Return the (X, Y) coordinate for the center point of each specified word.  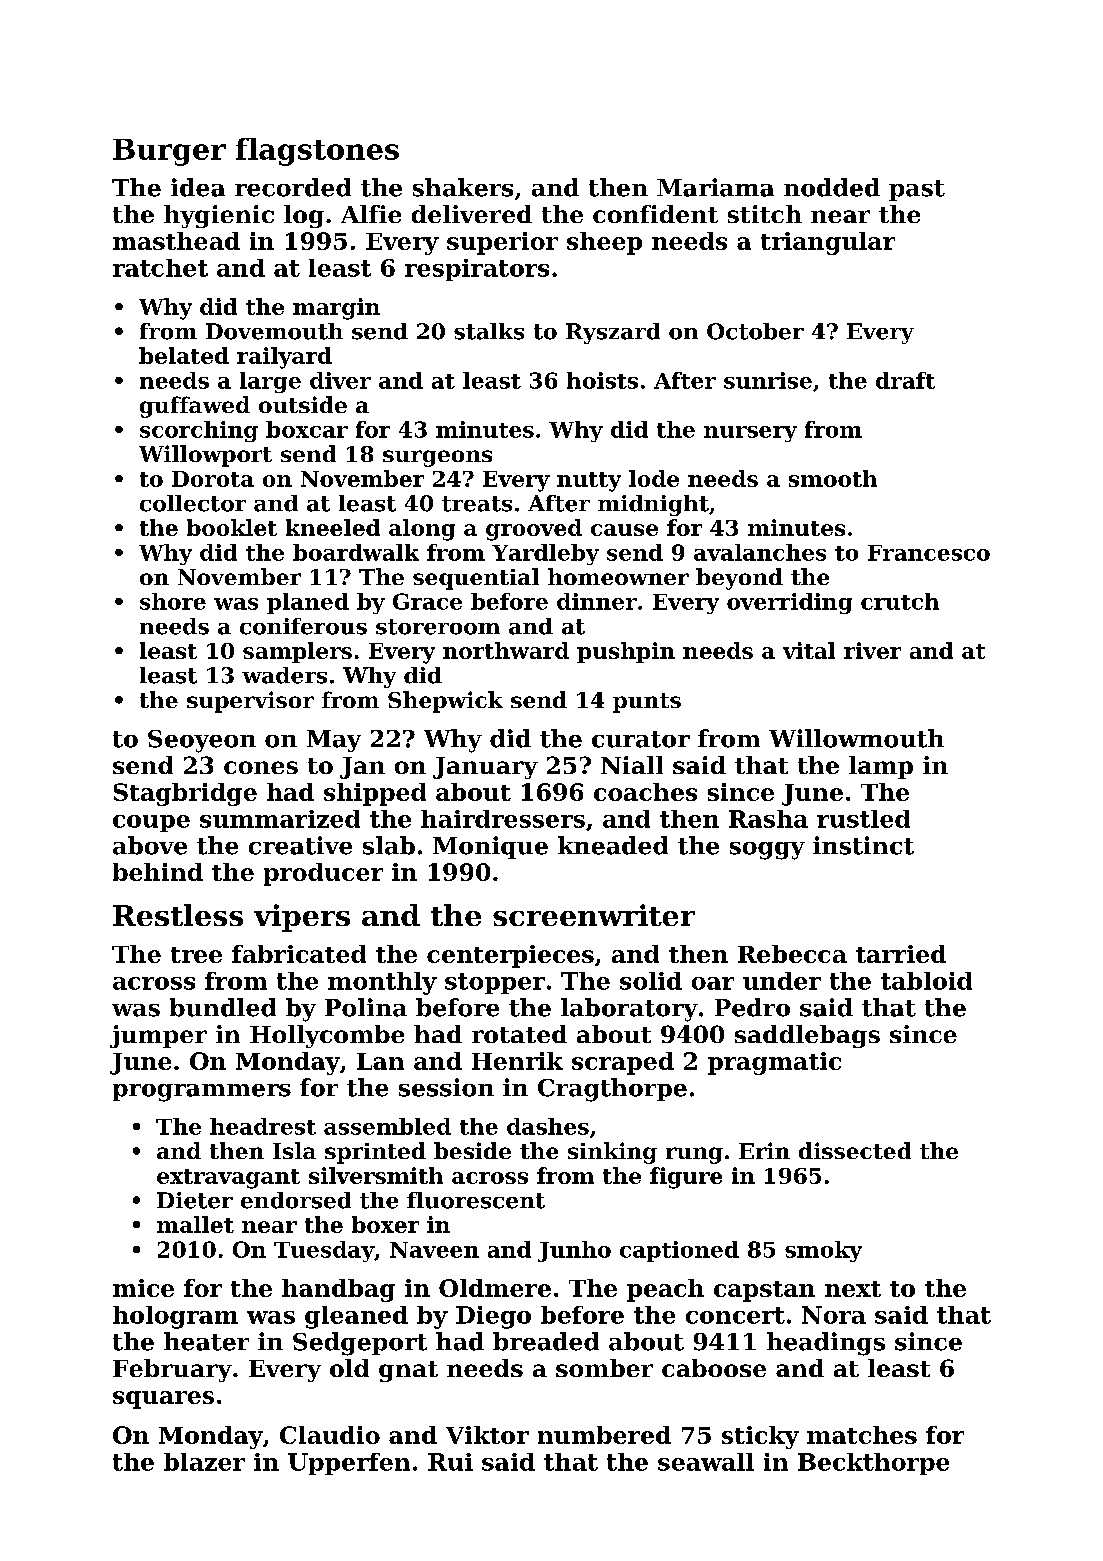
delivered (472, 214)
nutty (589, 482)
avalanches (760, 552)
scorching (199, 431)
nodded (832, 187)
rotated (519, 1034)
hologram (175, 1317)
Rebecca (792, 954)
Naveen (434, 1250)
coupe (151, 823)
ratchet (160, 268)
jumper (158, 1036)
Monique (490, 847)
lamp (881, 767)
